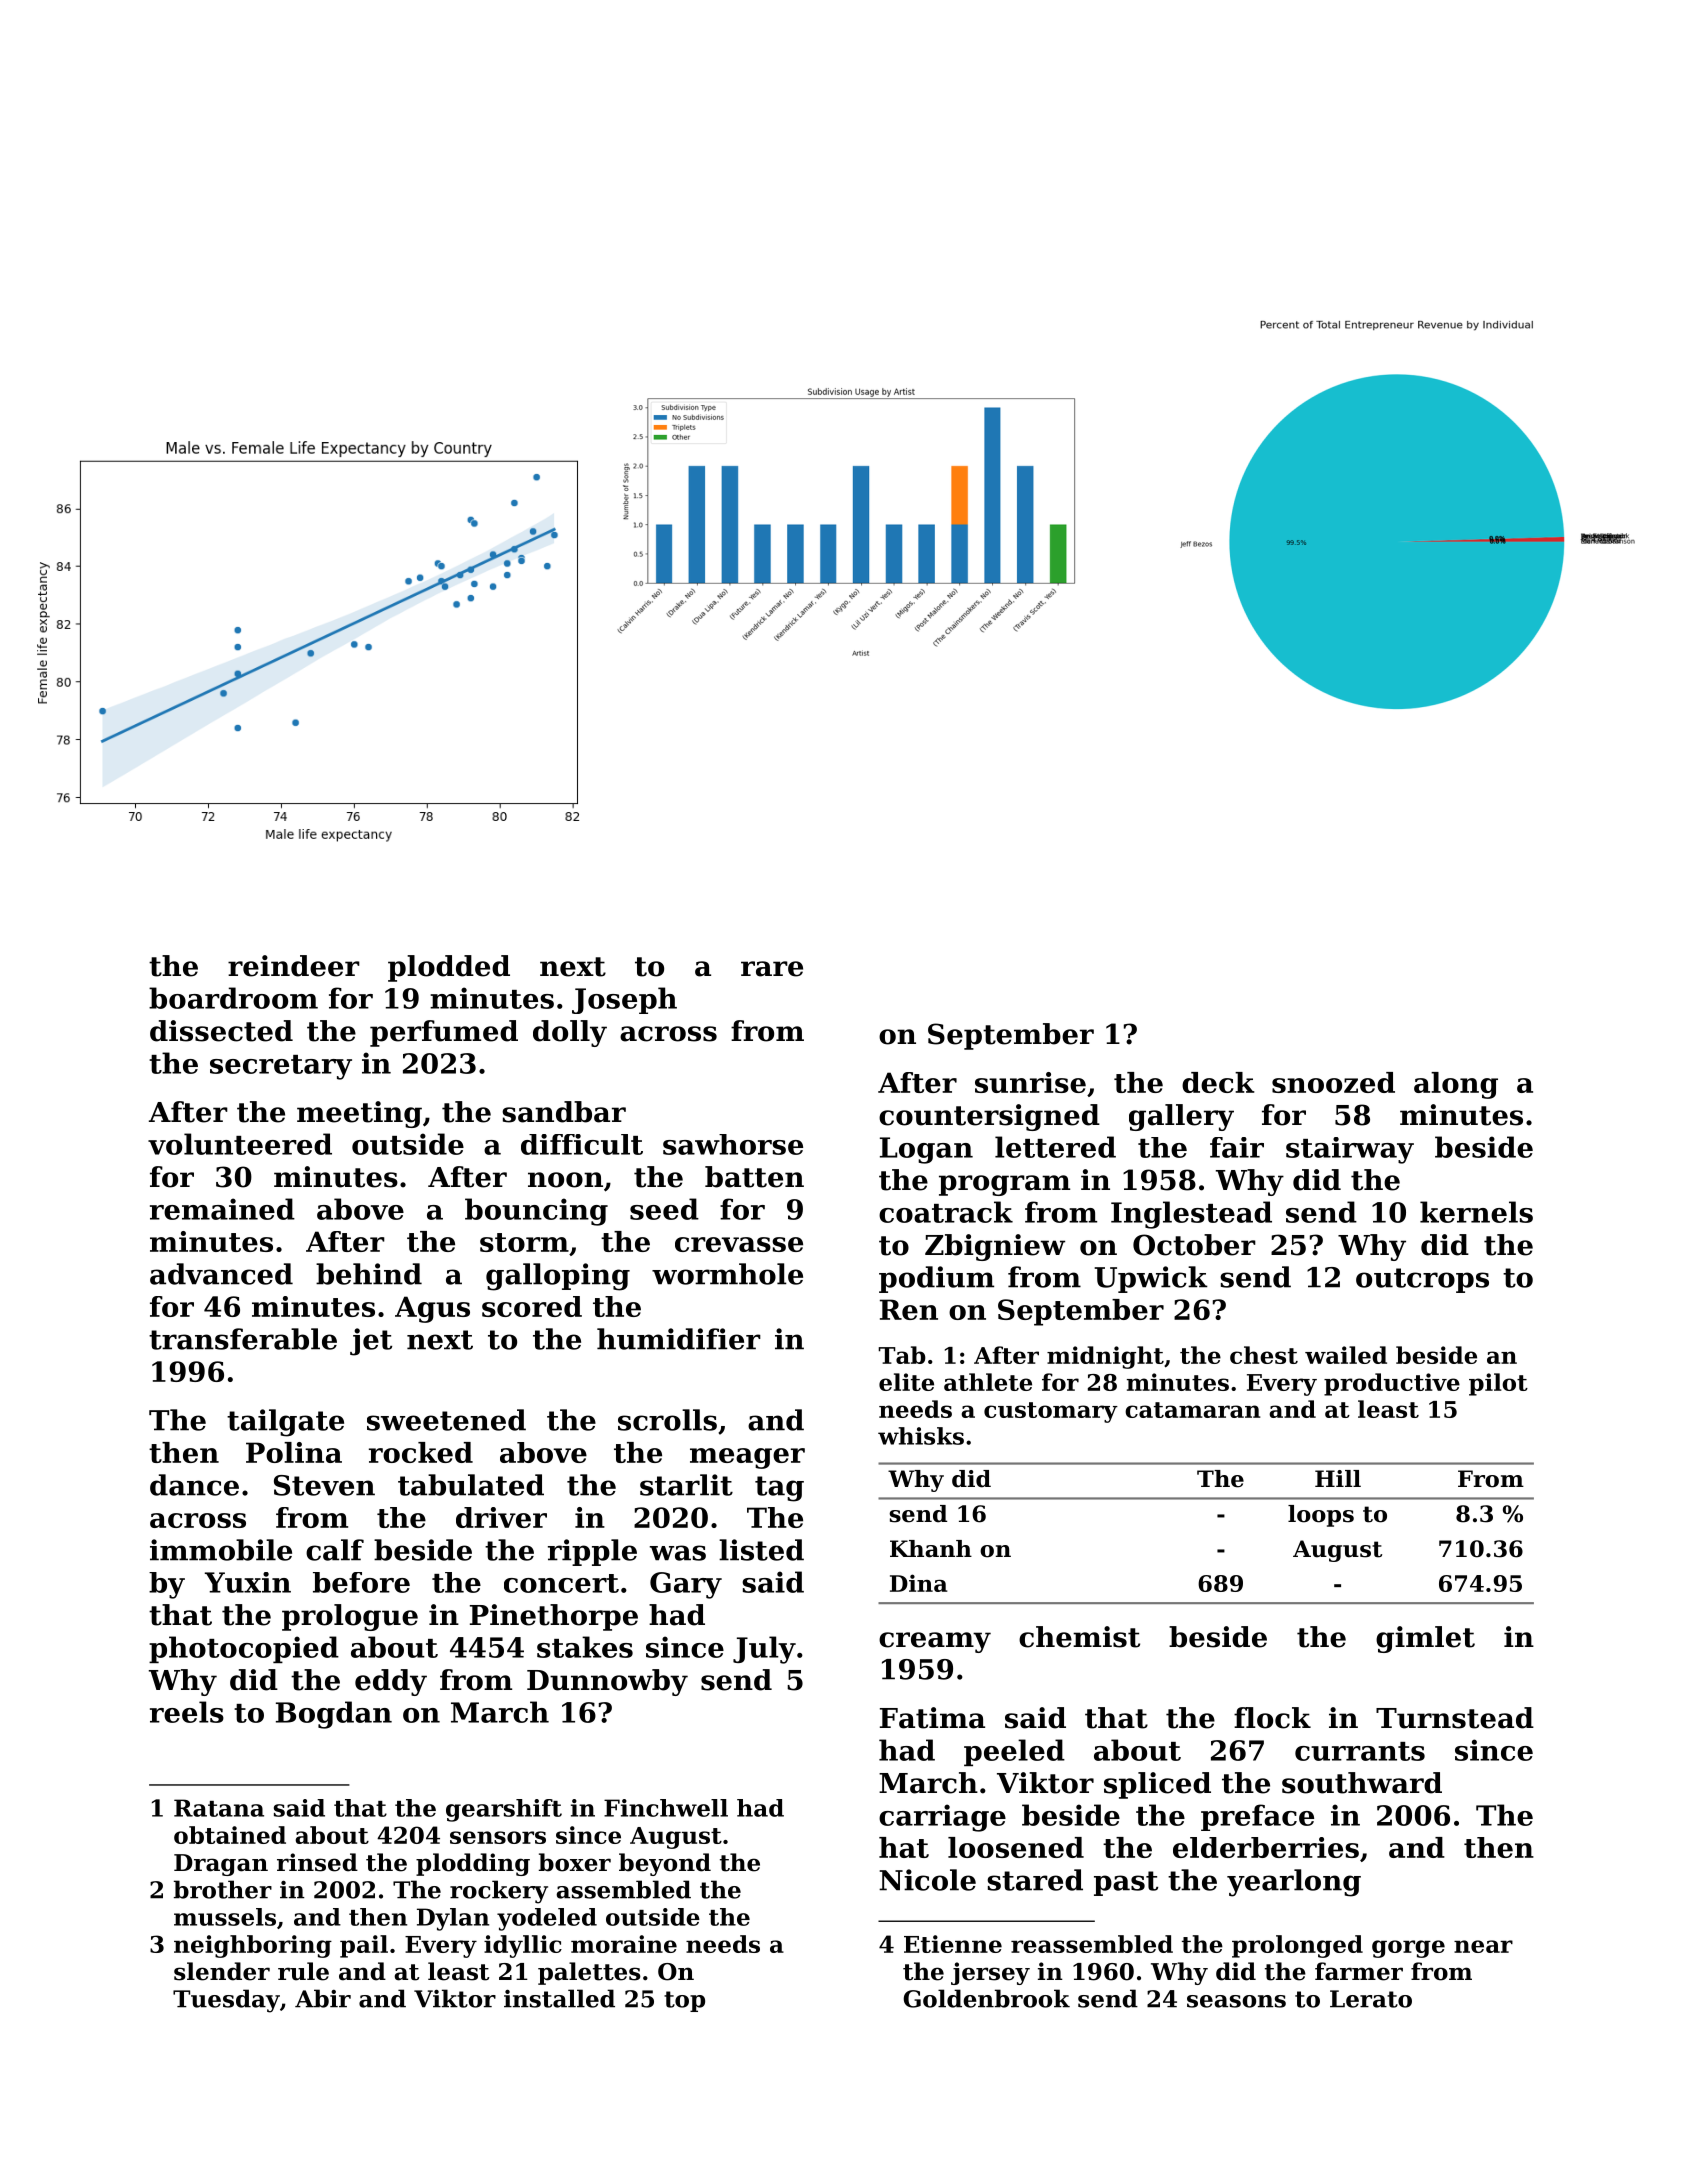 The height and width of the screenshot is (2178, 1683). Describe the element at coordinates (498, 1837) in the screenshot. I see `sensors` at that location.
